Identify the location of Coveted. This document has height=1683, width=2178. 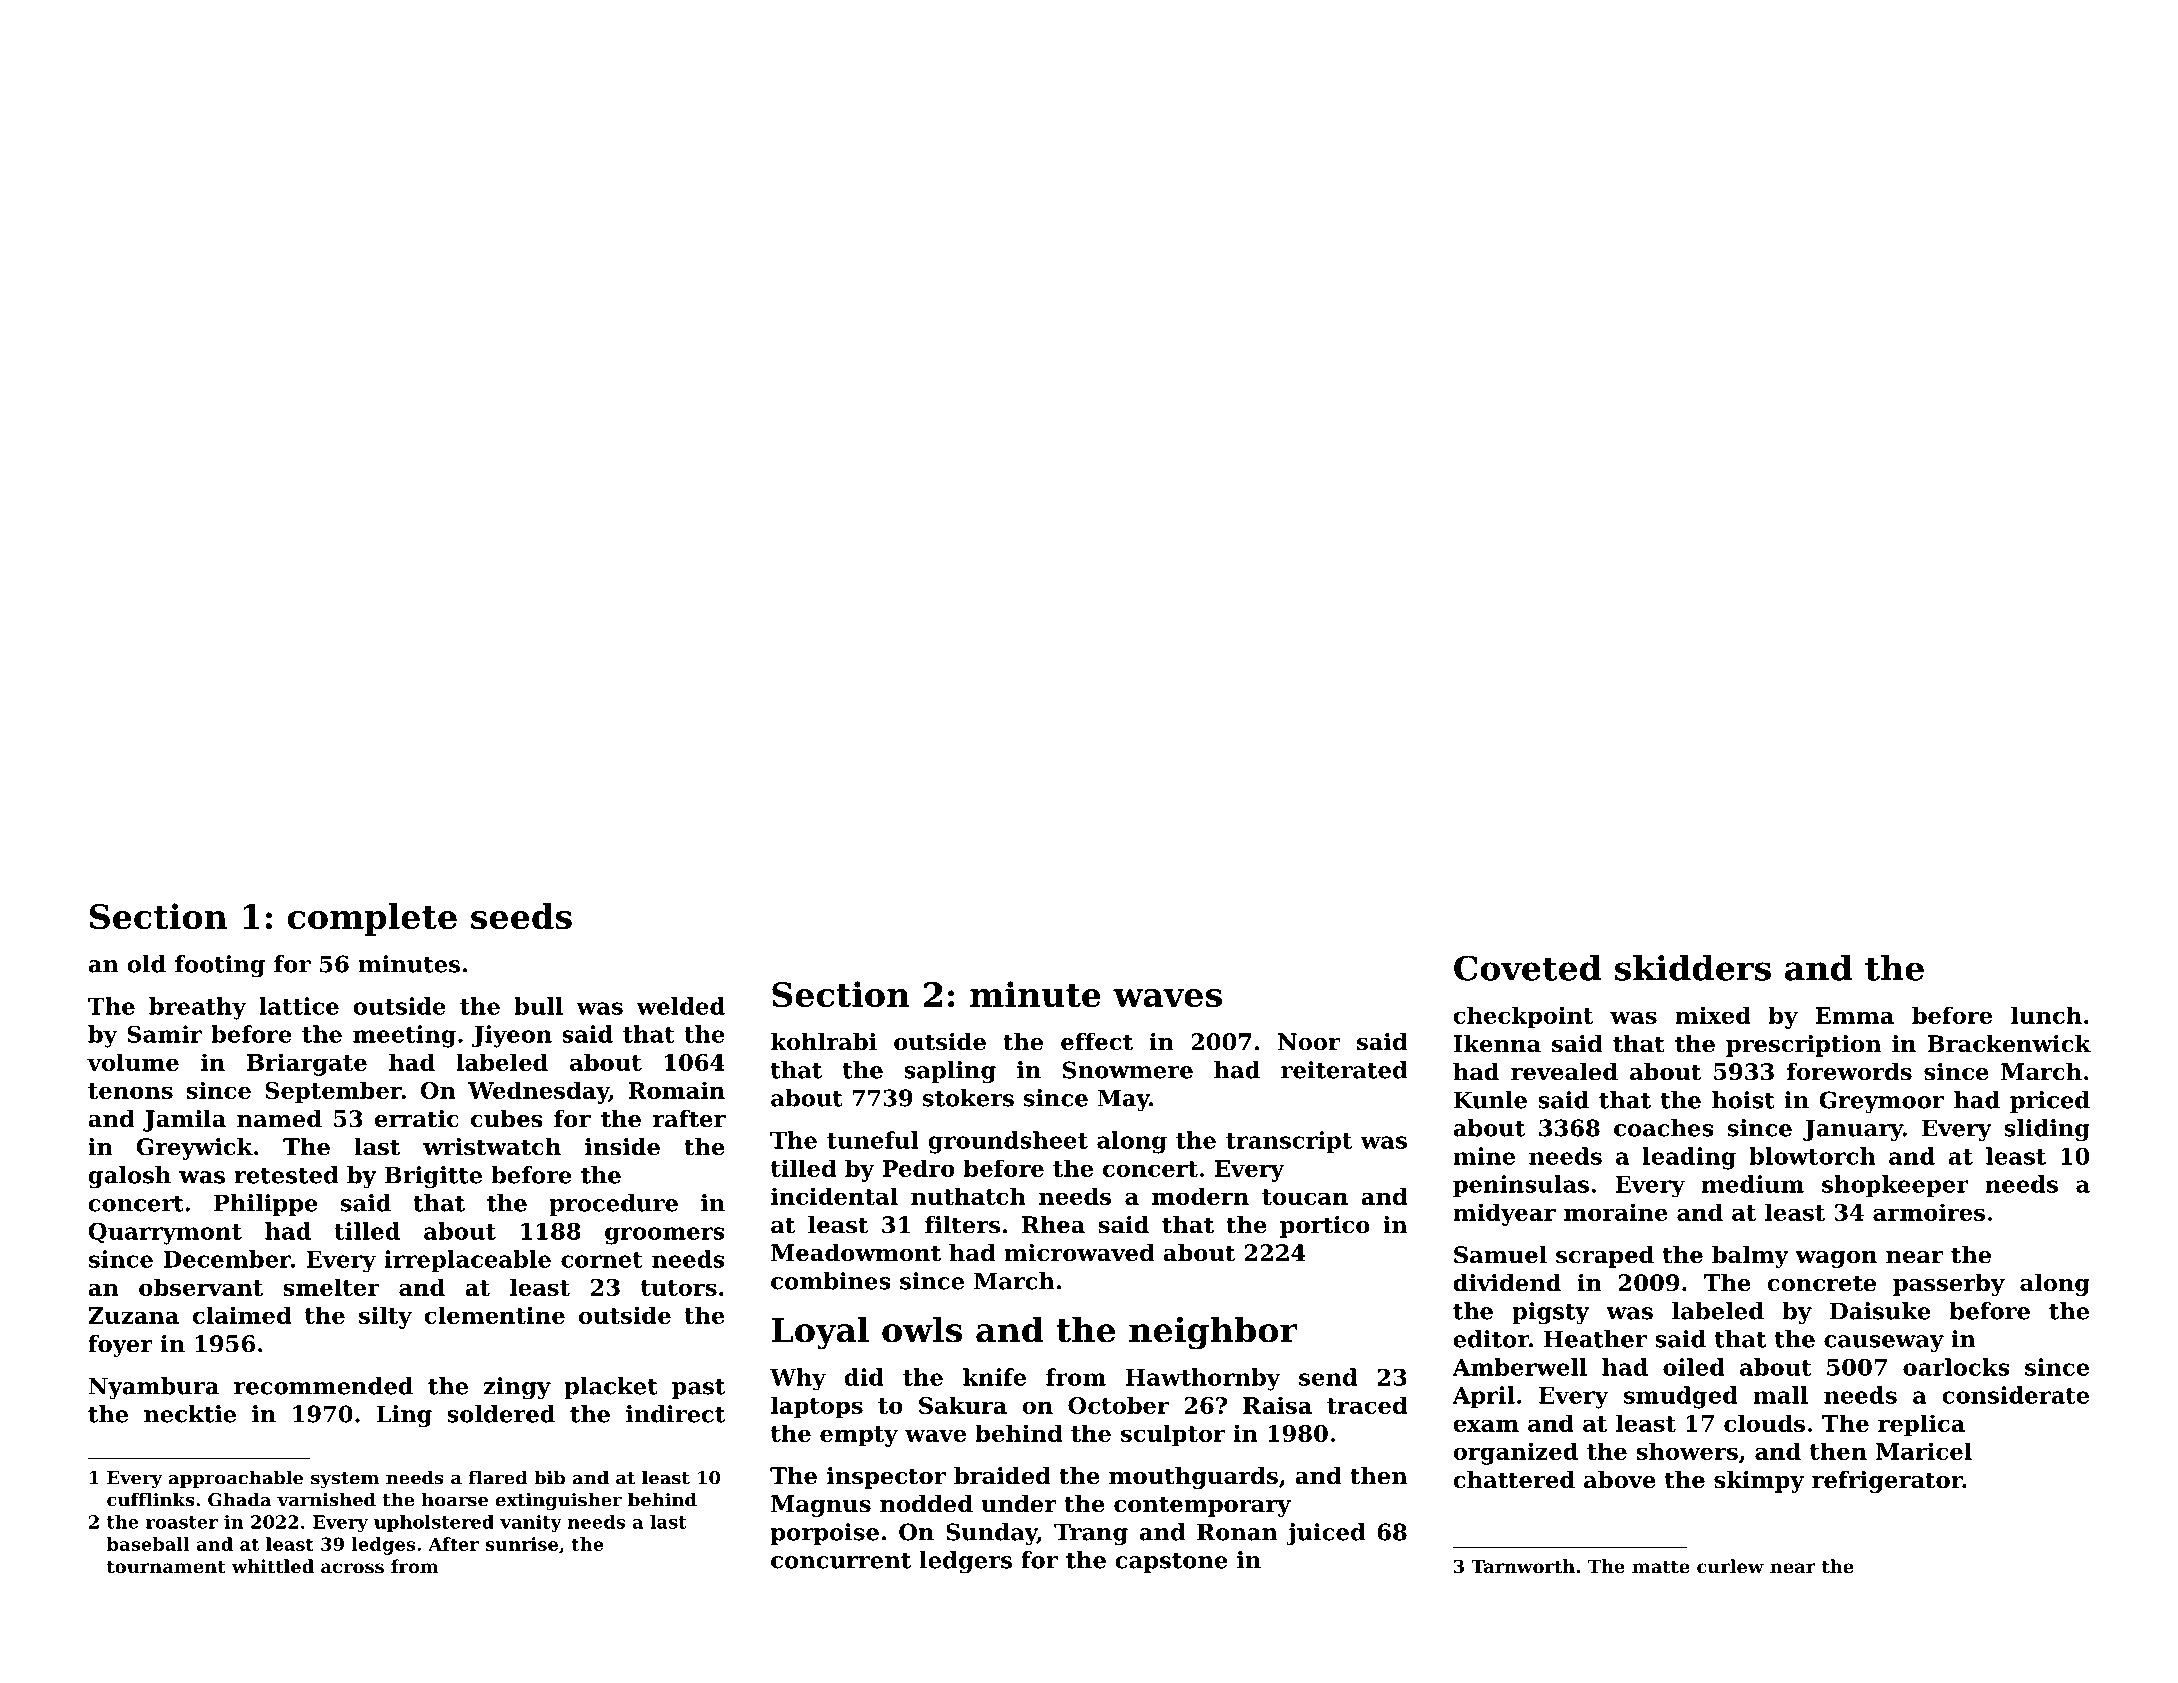
(1527, 968).
